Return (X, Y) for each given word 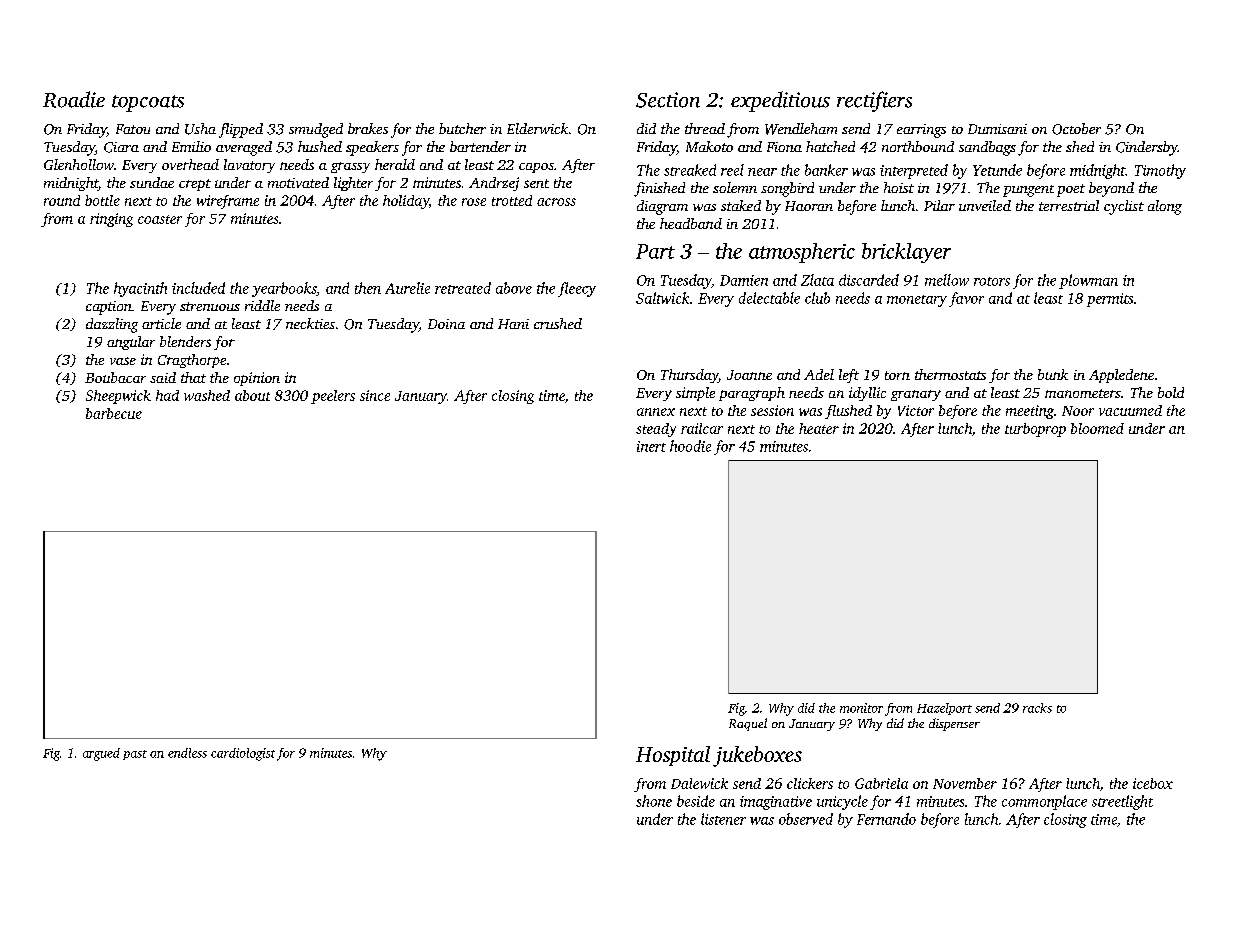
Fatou (133, 129)
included (198, 288)
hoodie (690, 446)
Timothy (1160, 171)
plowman (1088, 281)
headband (691, 223)
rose (474, 202)
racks (1037, 708)
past (135, 755)
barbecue (114, 413)
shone (654, 801)
